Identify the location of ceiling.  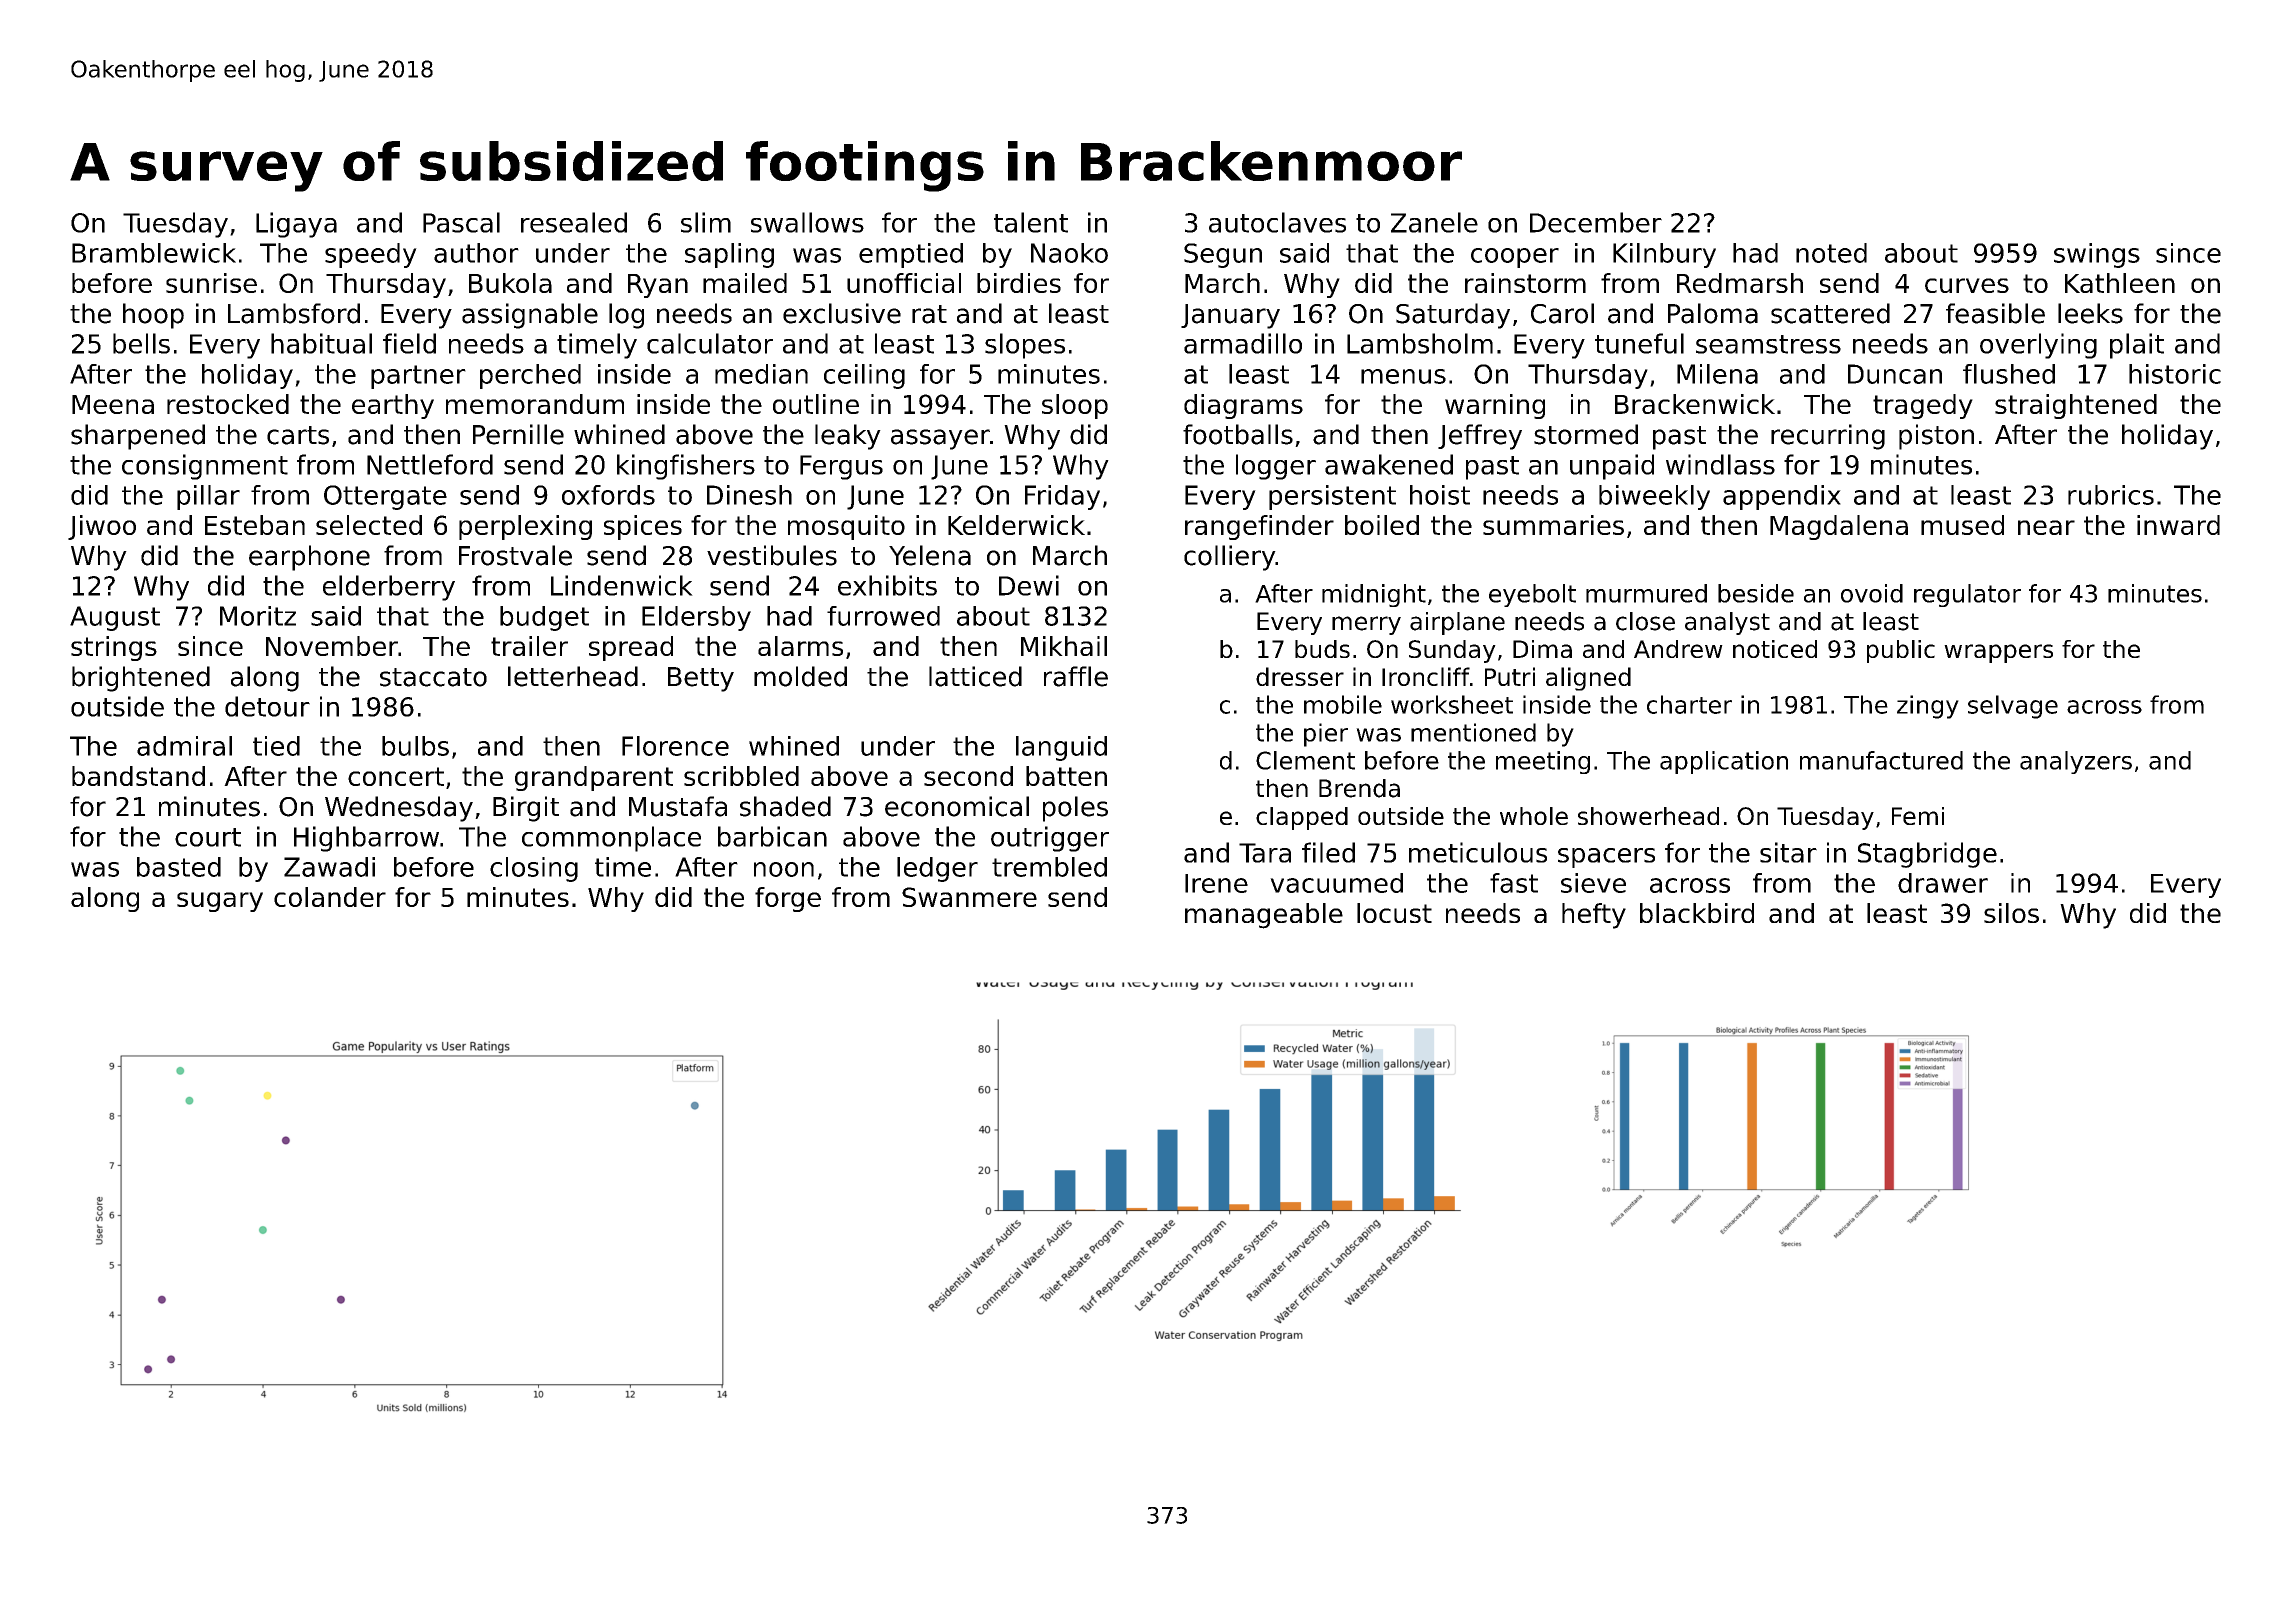
(864, 376).
